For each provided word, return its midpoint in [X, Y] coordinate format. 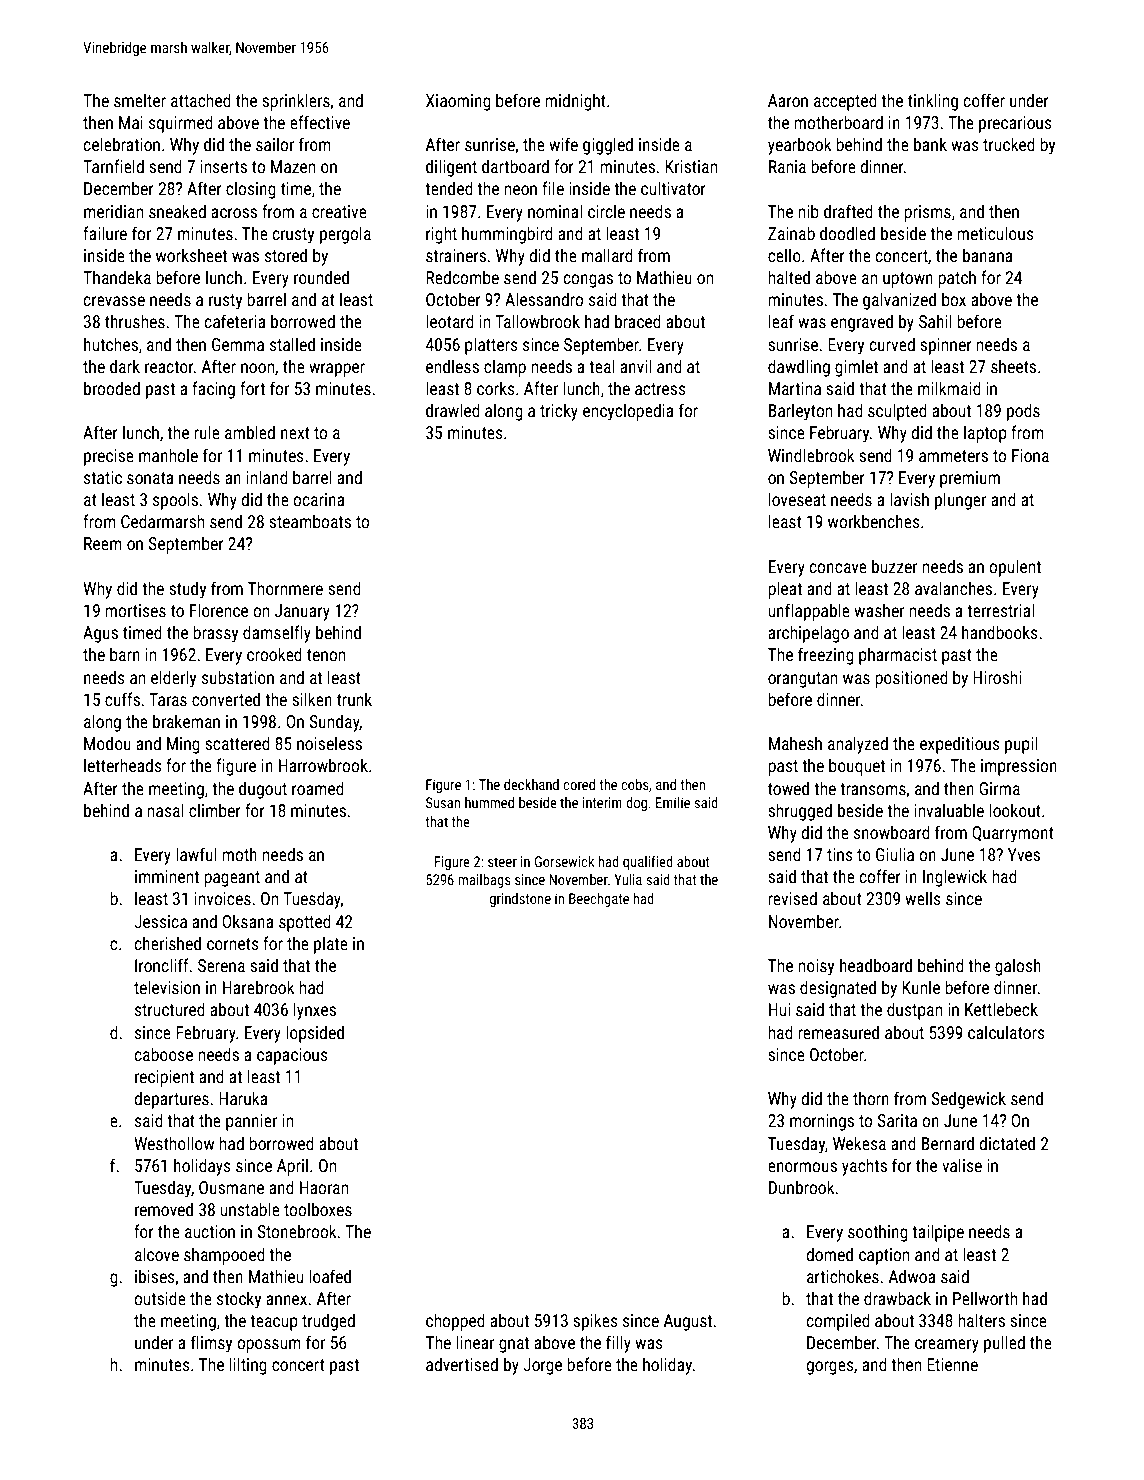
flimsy [211, 1344]
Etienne [952, 1364]
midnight [575, 102]
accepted [845, 102]
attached [201, 100]
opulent [1015, 568]
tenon [326, 655]
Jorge [542, 1366]
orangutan [802, 680]
